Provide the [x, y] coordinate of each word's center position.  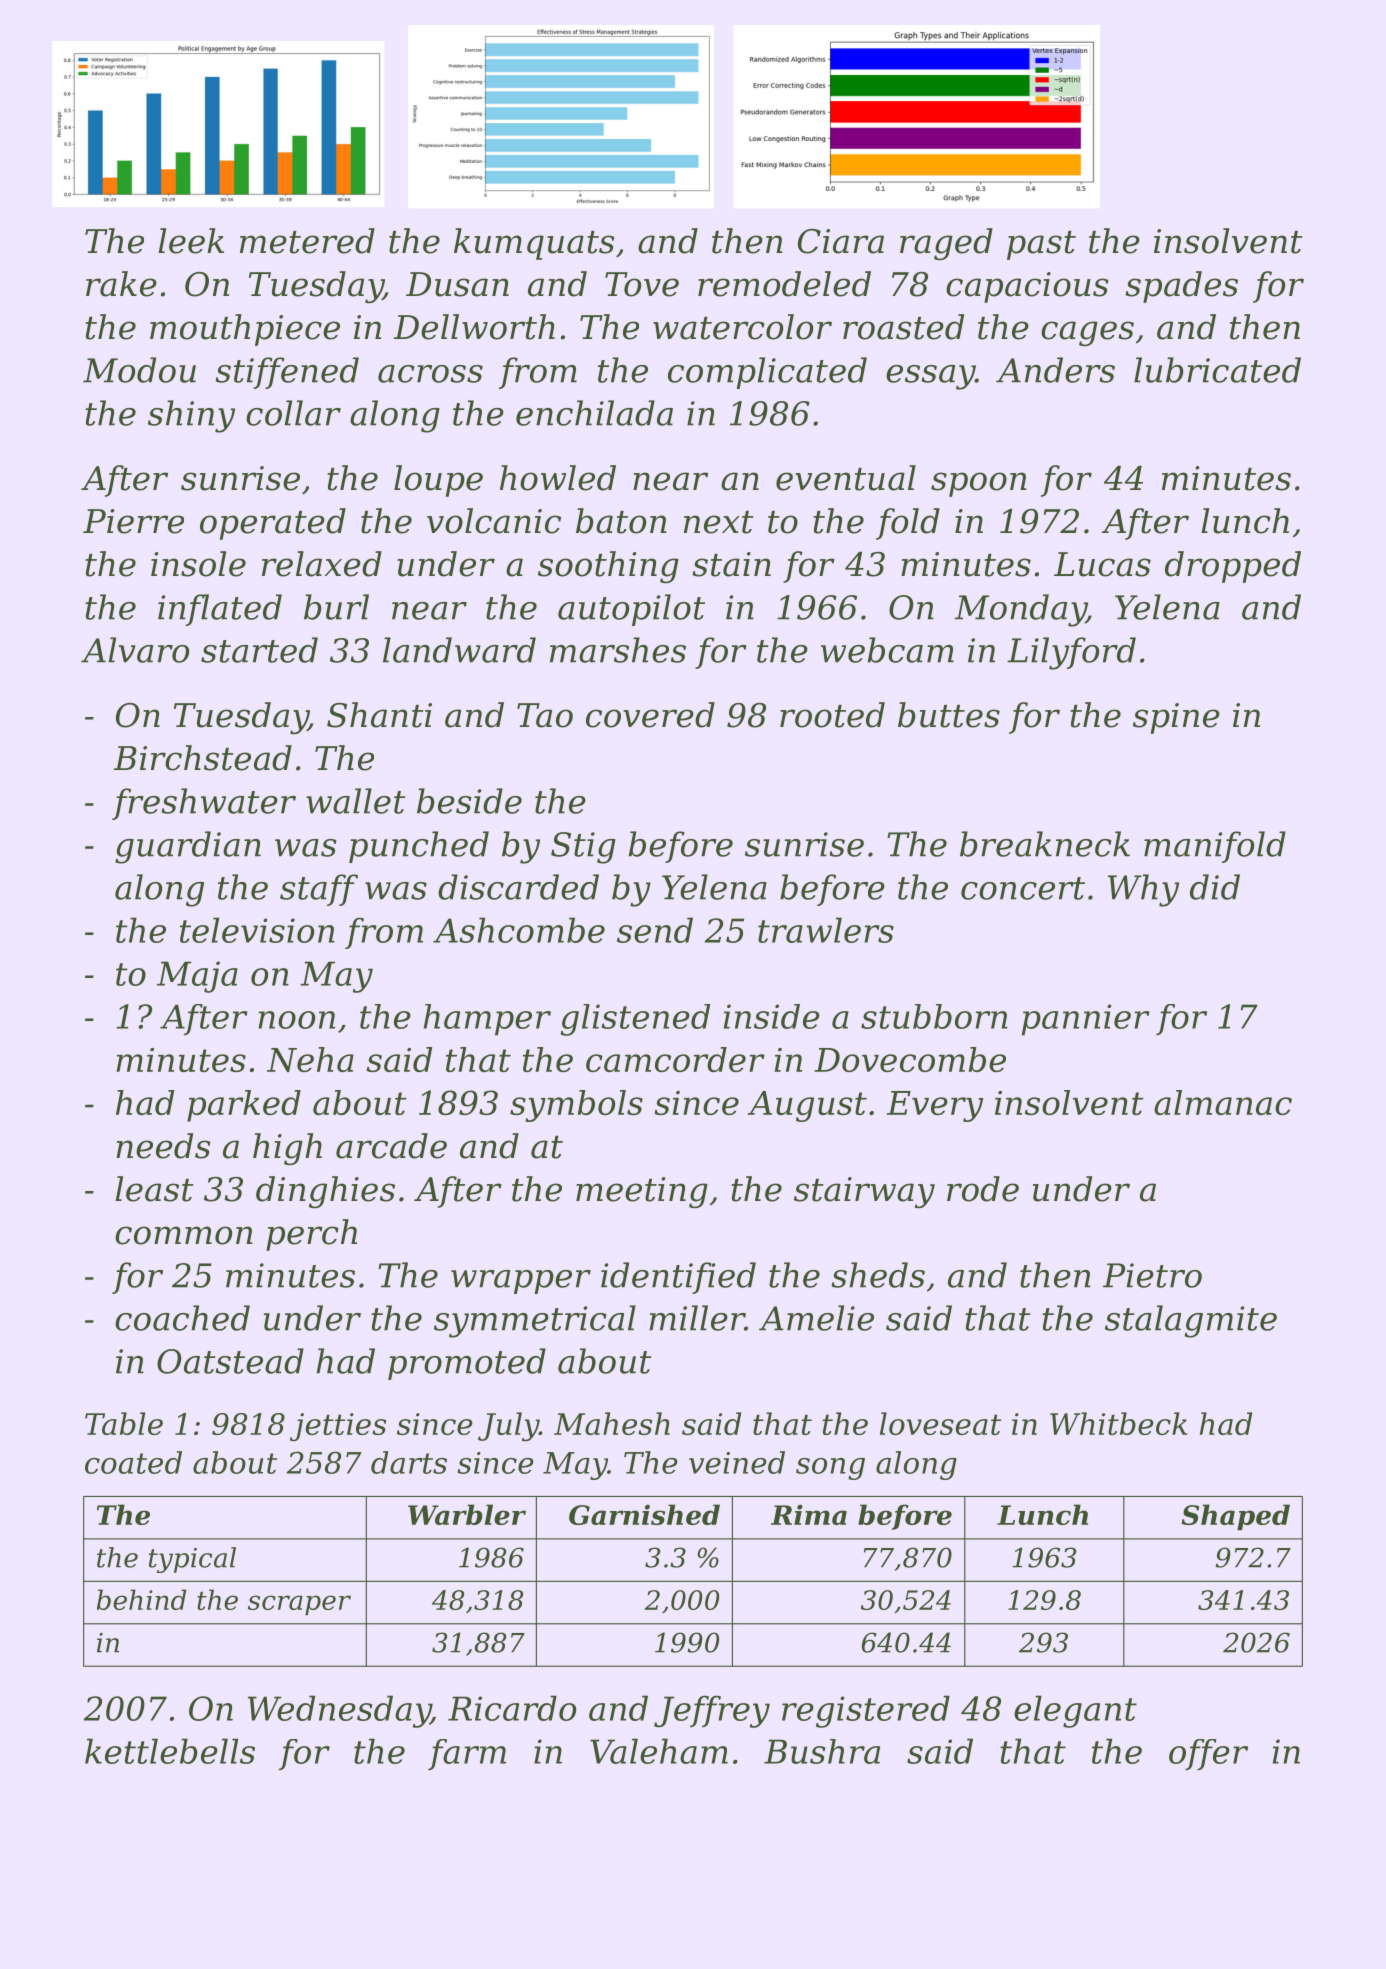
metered [307, 241]
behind [141, 1599]
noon [296, 1020]
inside [772, 1016]
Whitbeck [1118, 1423]
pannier [1086, 1020]
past [1041, 245]
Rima [809, 1514]
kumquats [534, 244]
